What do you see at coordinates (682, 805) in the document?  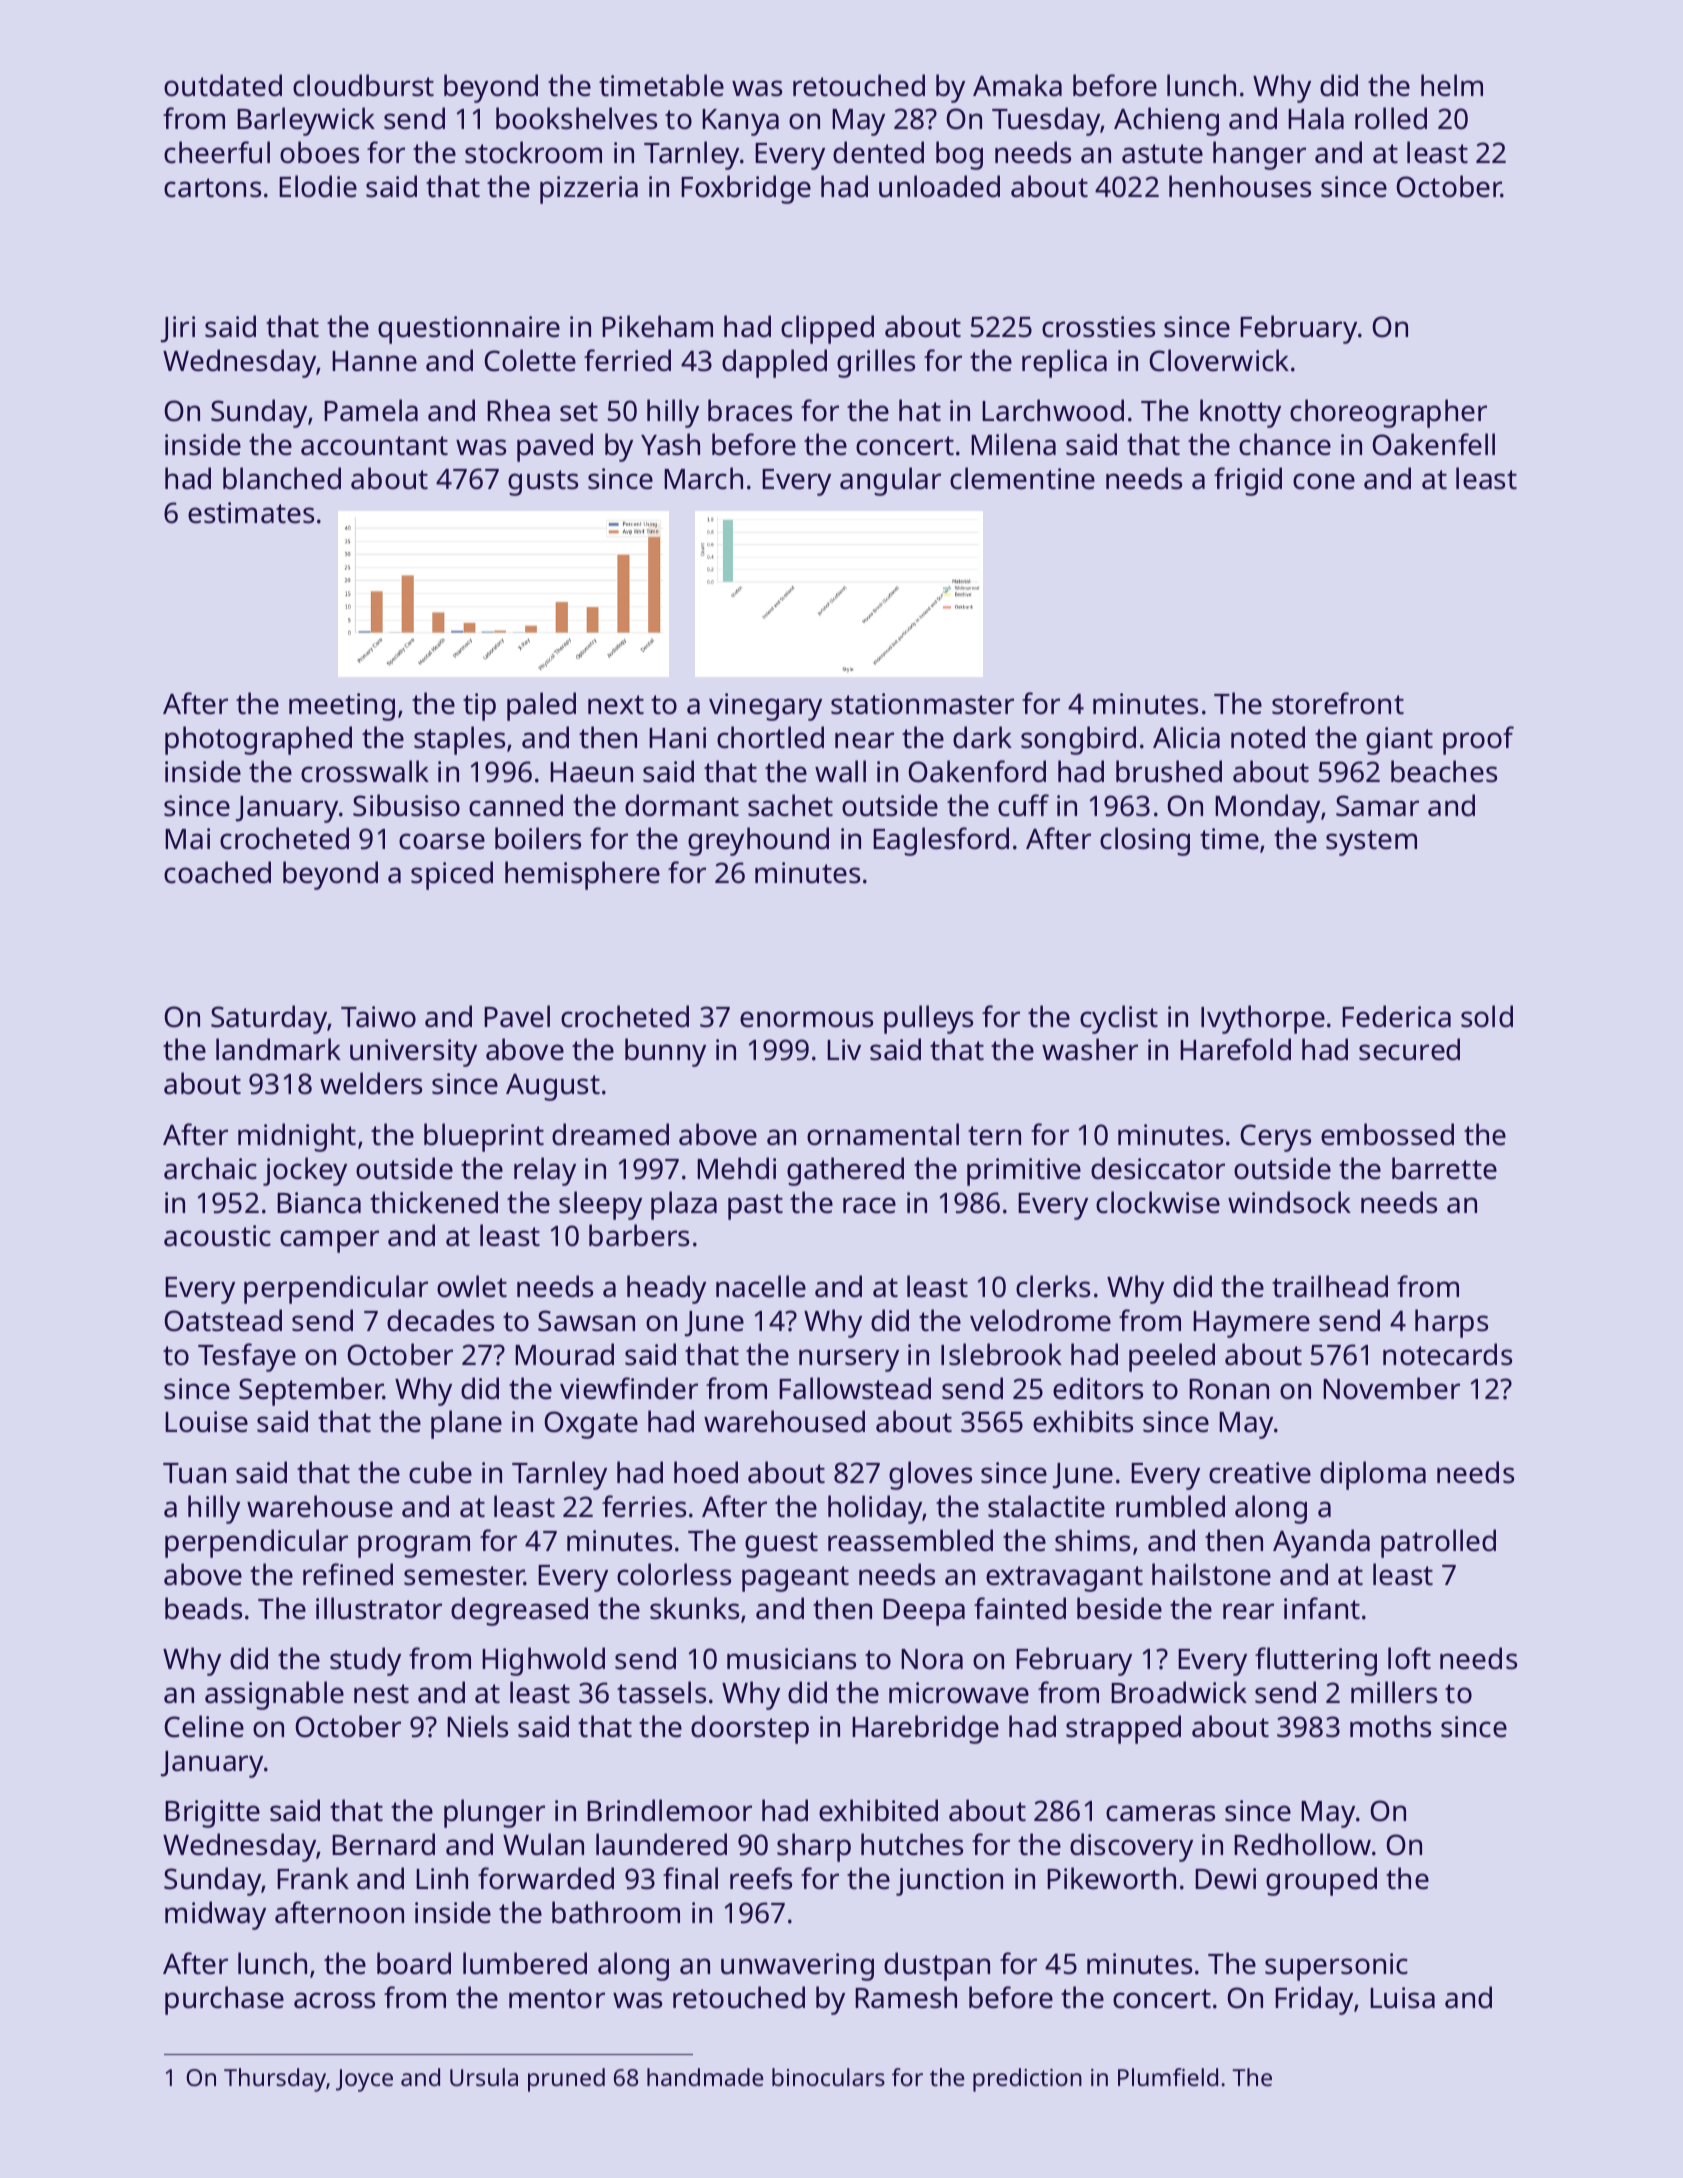 I see `dormant` at bounding box center [682, 805].
